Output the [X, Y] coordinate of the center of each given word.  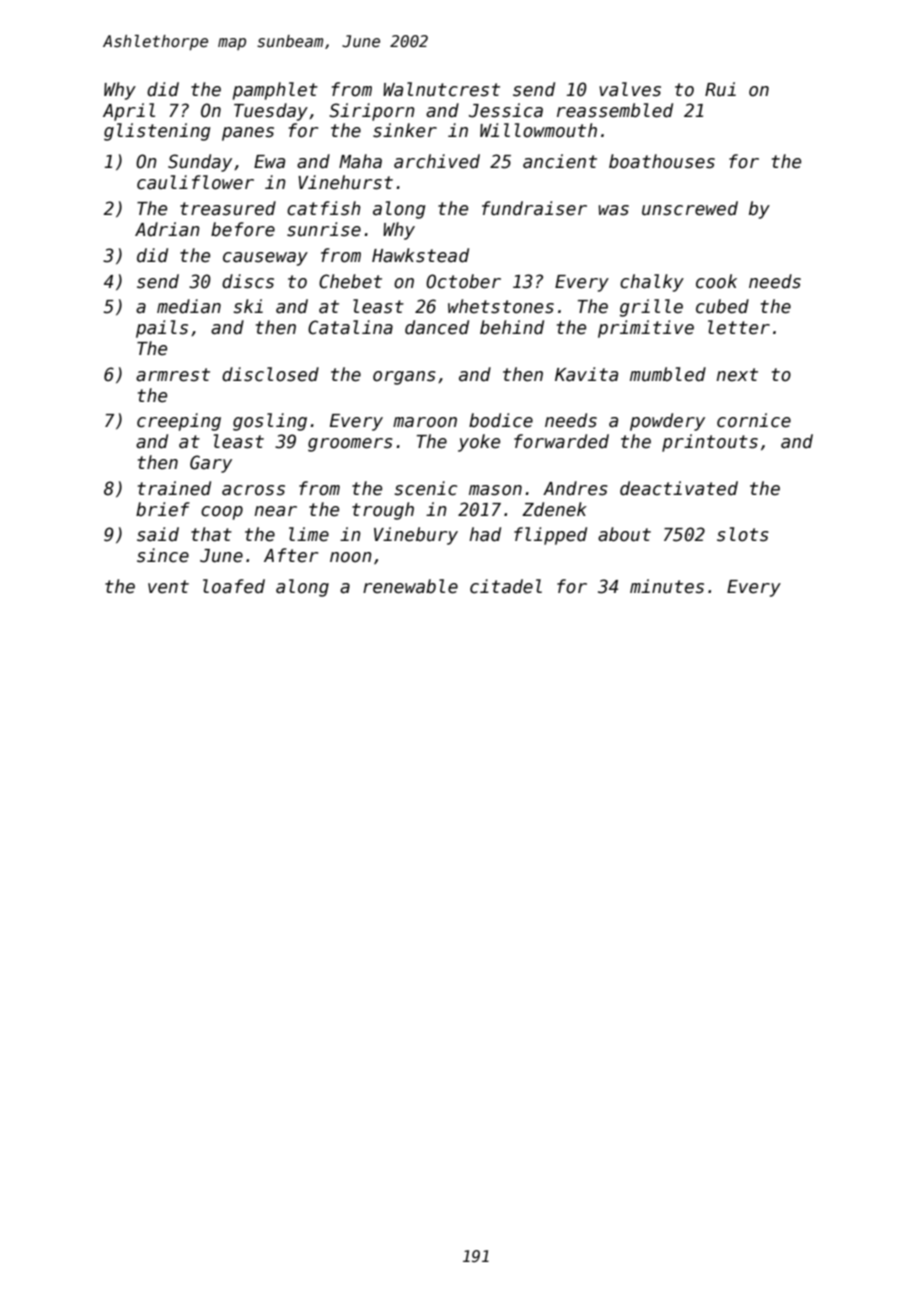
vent [168, 587]
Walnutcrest [441, 89]
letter [739, 327]
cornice [754, 420]
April [129, 112]
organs [404, 378]
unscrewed [690, 208]
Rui [720, 89]
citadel [506, 586]
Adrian [167, 229]
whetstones [501, 306]
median [189, 306]
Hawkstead [420, 255]
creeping [179, 422]
